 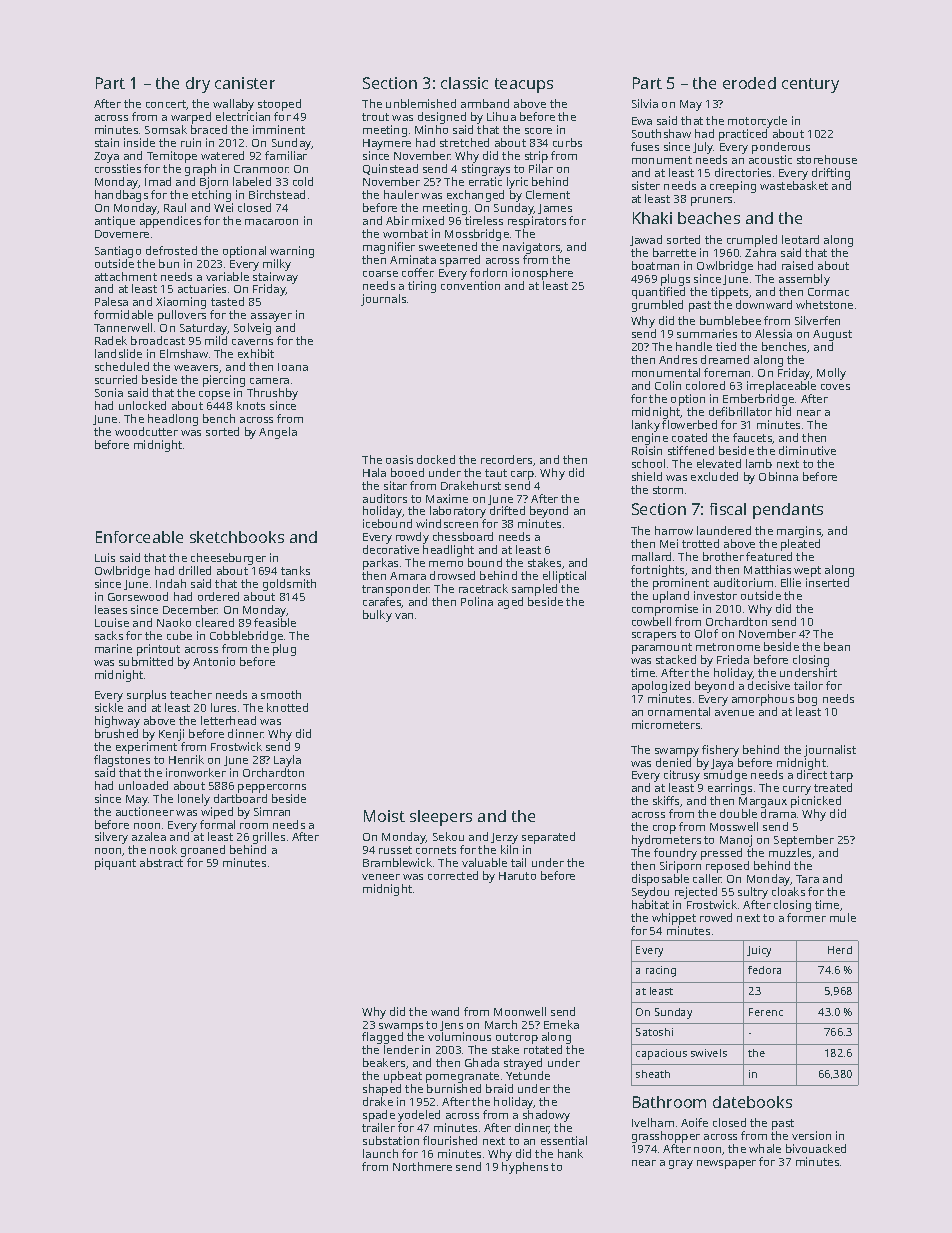 I want to click on drowsed, so click(x=452, y=575).
